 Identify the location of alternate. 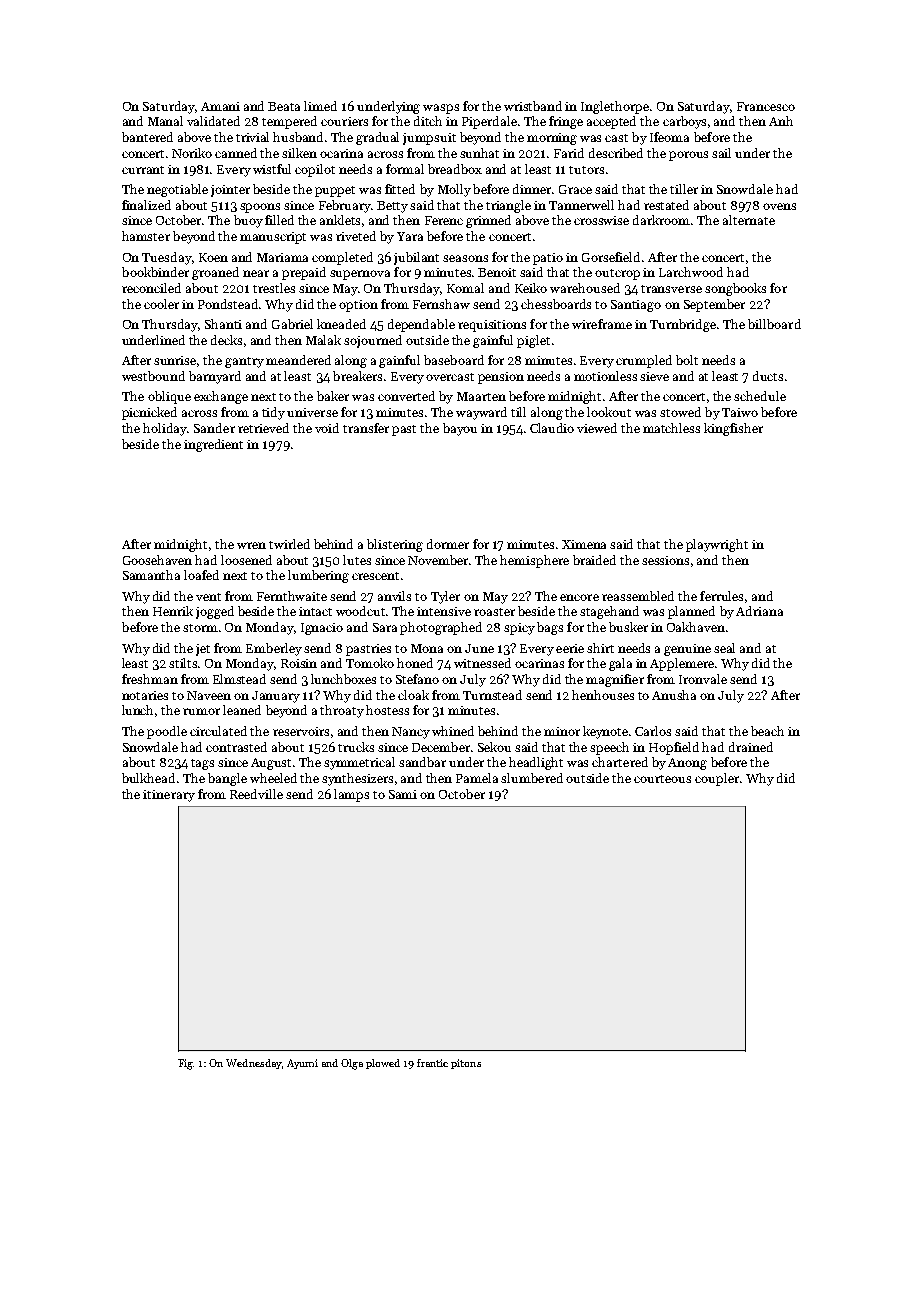
(749, 220).
